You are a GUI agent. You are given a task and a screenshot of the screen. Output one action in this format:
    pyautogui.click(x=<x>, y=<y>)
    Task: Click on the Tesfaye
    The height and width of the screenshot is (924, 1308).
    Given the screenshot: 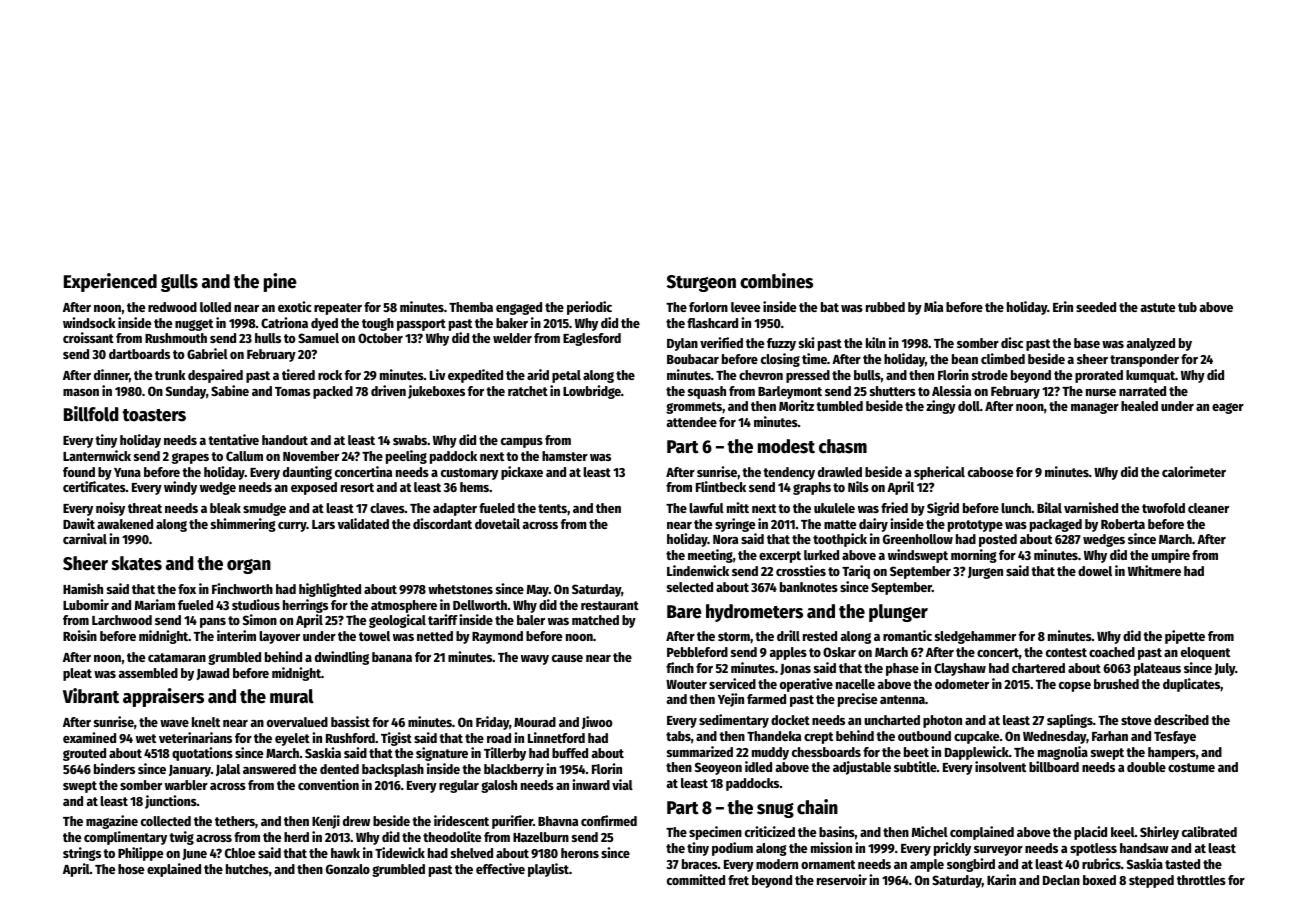 What is the action you would take?
    pyautogui.click(x=1175, y=737)
